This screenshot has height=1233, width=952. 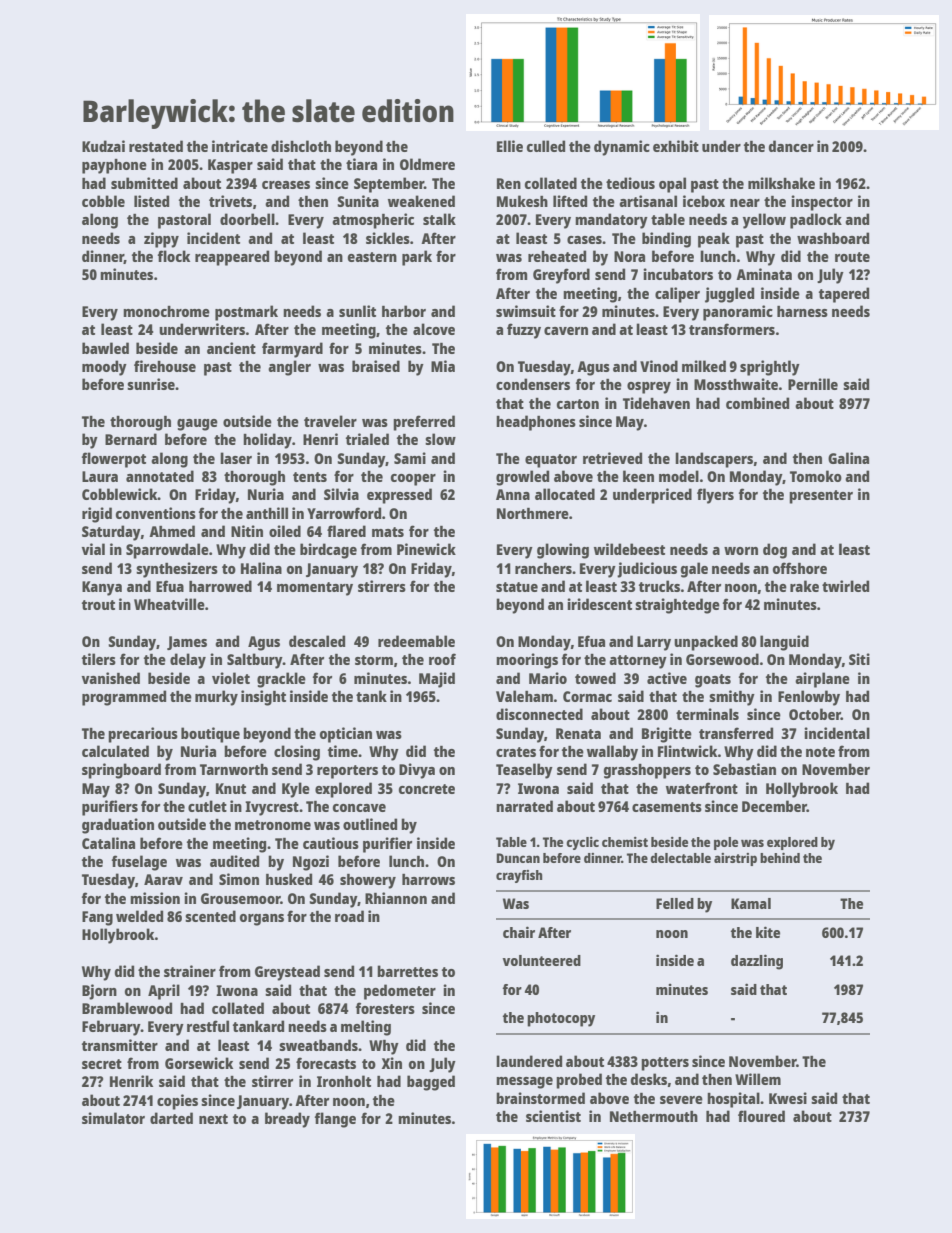 I want to click on Greystead, so click(x=287, y=973).
